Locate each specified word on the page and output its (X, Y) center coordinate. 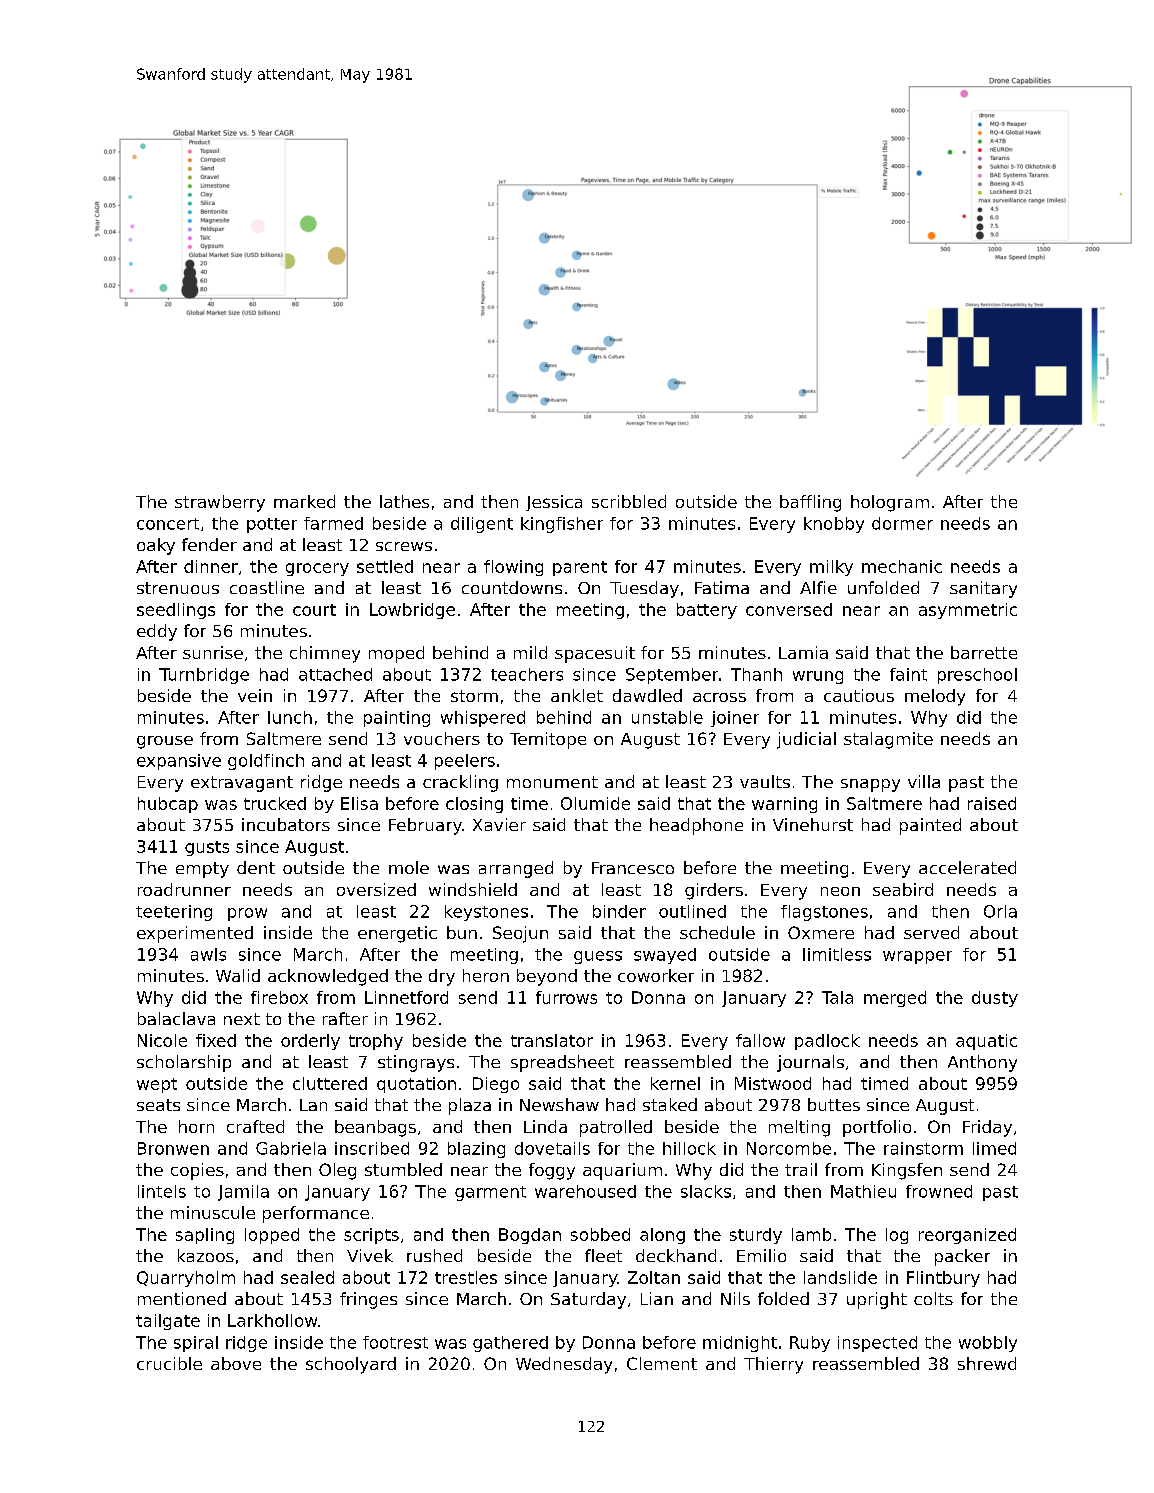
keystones (486, 913)
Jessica (554, 503)
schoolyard (351, 1365)
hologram (890, 503)
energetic (397, 934)
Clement (662, 1363)
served (931, 932)
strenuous (178, 588)
